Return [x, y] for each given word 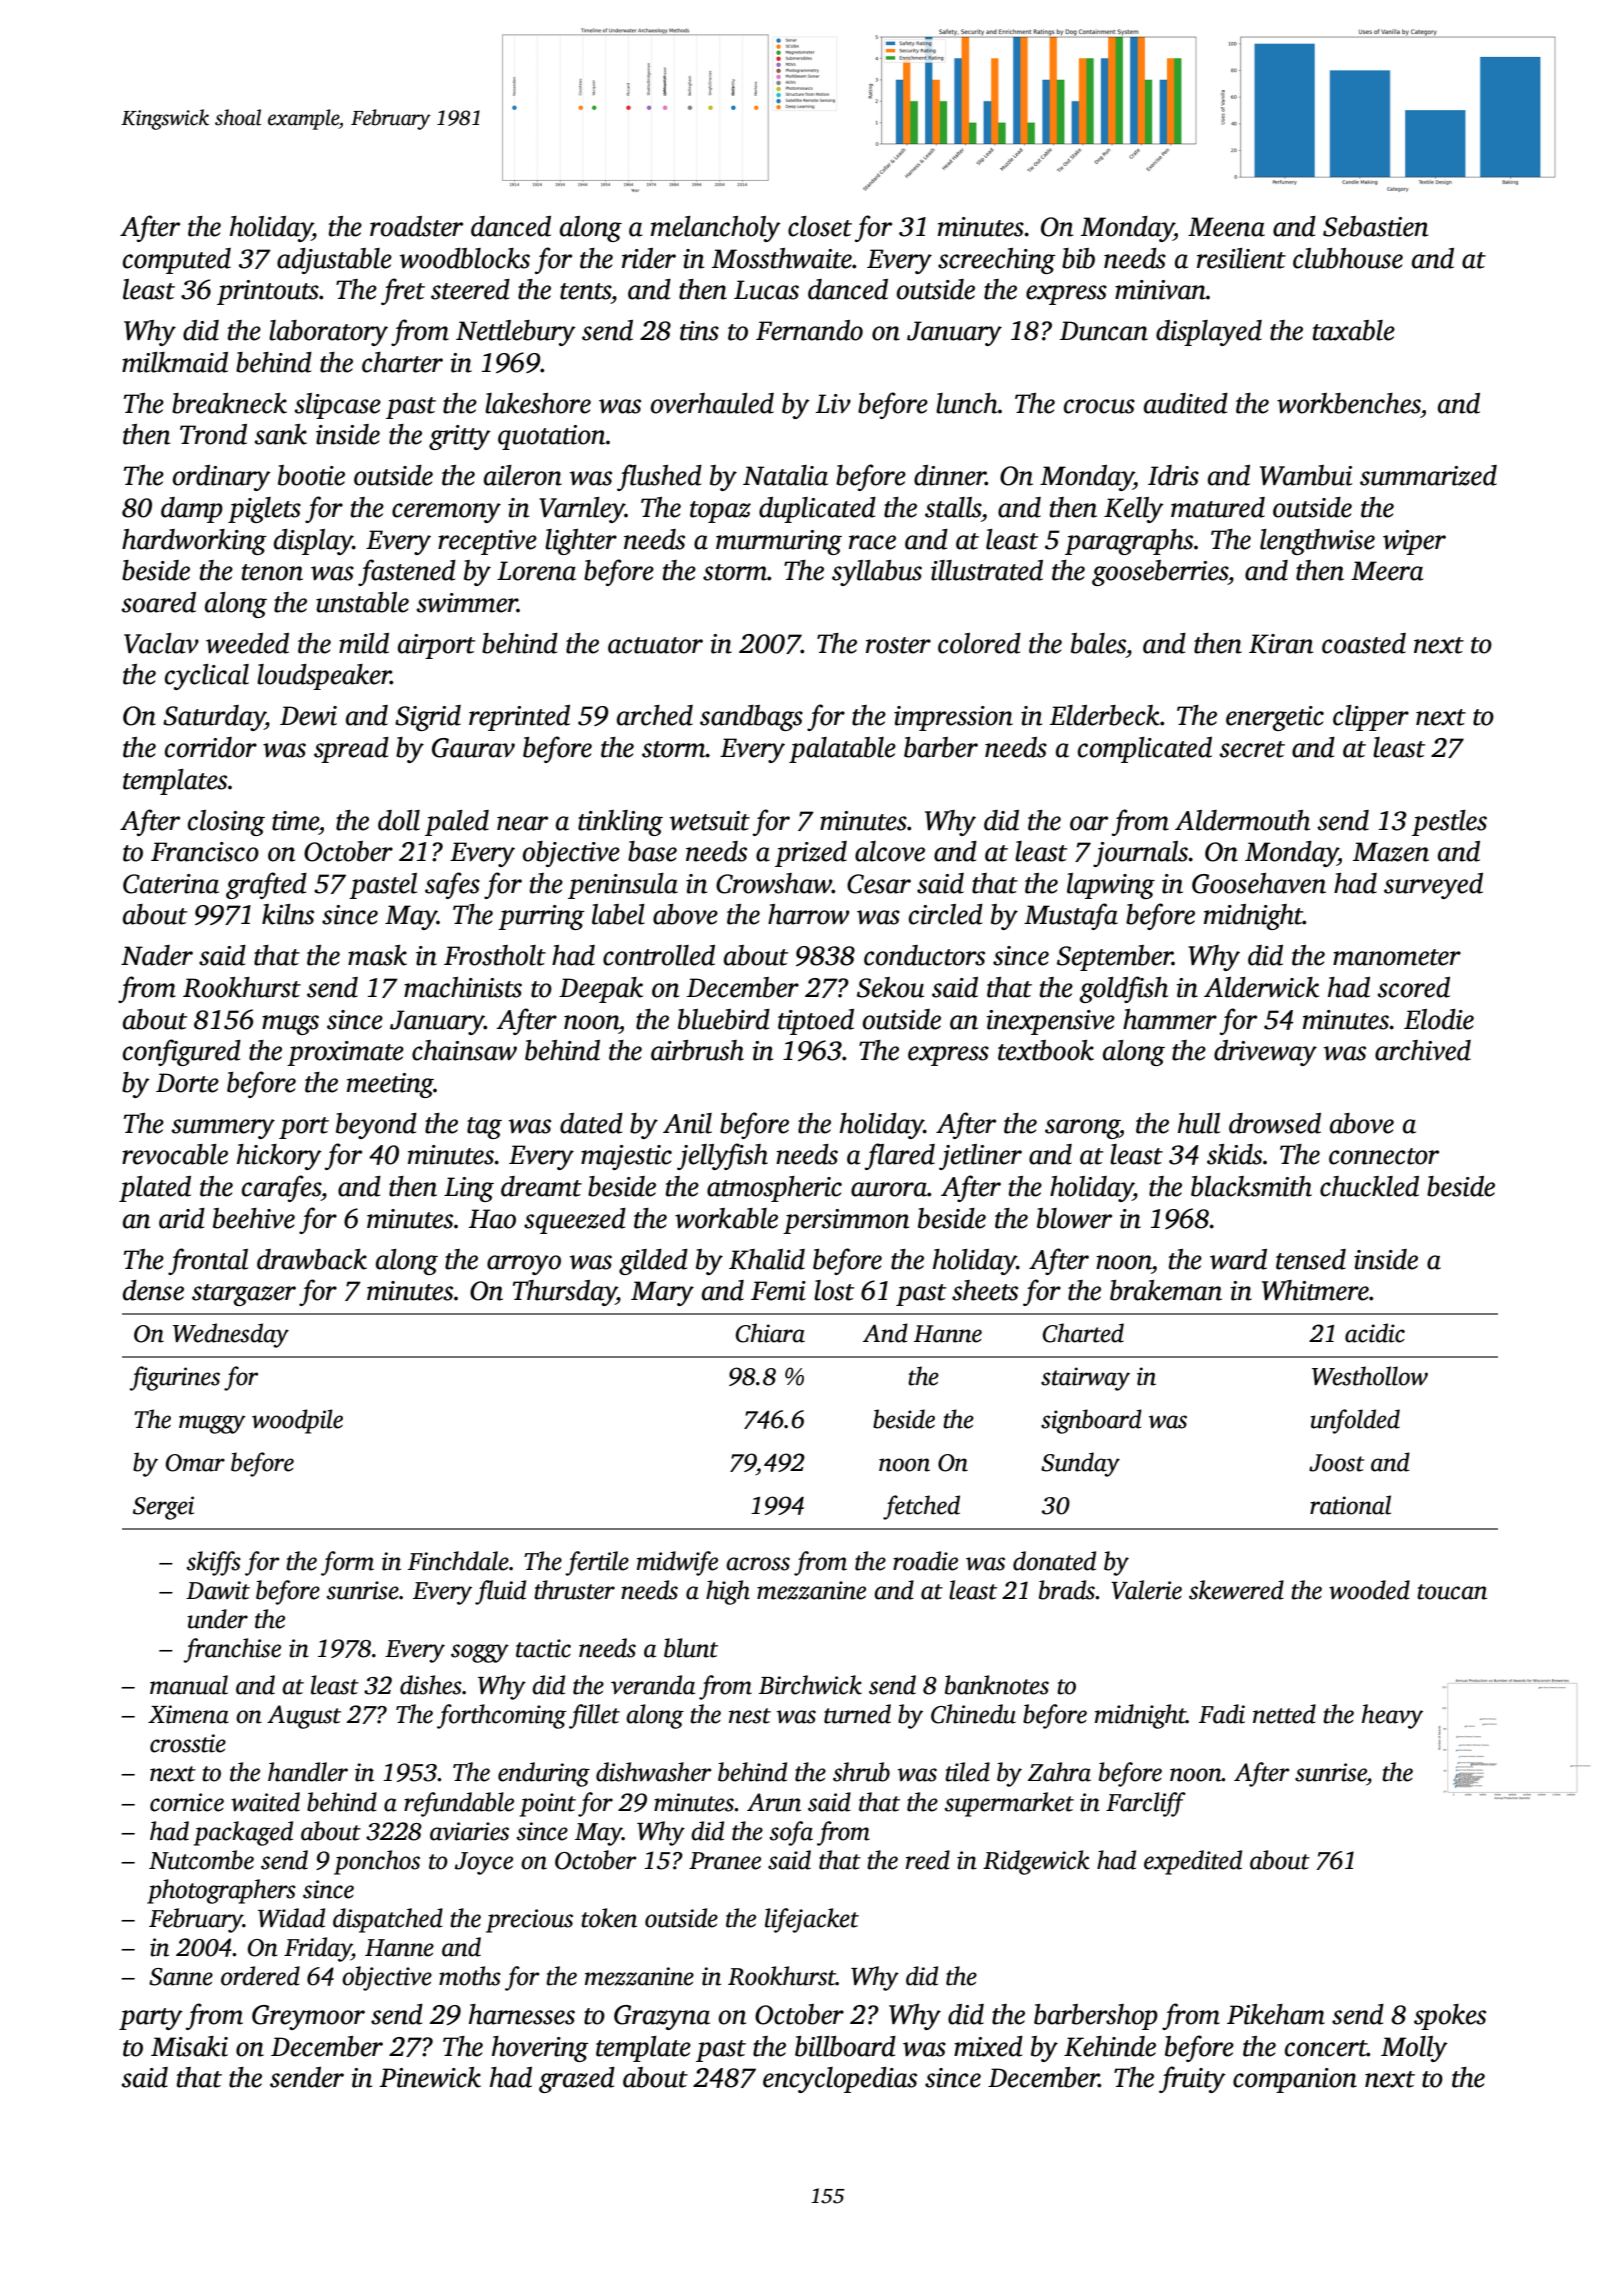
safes [452, 885]
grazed [577, 2080]
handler [308, 1772]
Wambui [1306, 475]
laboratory [328, 333]
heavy [1392, 1716]
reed [928, 1860]
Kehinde [1110, 2046]
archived [1423, 1050]
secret [1252, 749]
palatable [842, 750]
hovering [540, 2049]
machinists [463, 987]
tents [585, 291]
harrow [809, 914]
